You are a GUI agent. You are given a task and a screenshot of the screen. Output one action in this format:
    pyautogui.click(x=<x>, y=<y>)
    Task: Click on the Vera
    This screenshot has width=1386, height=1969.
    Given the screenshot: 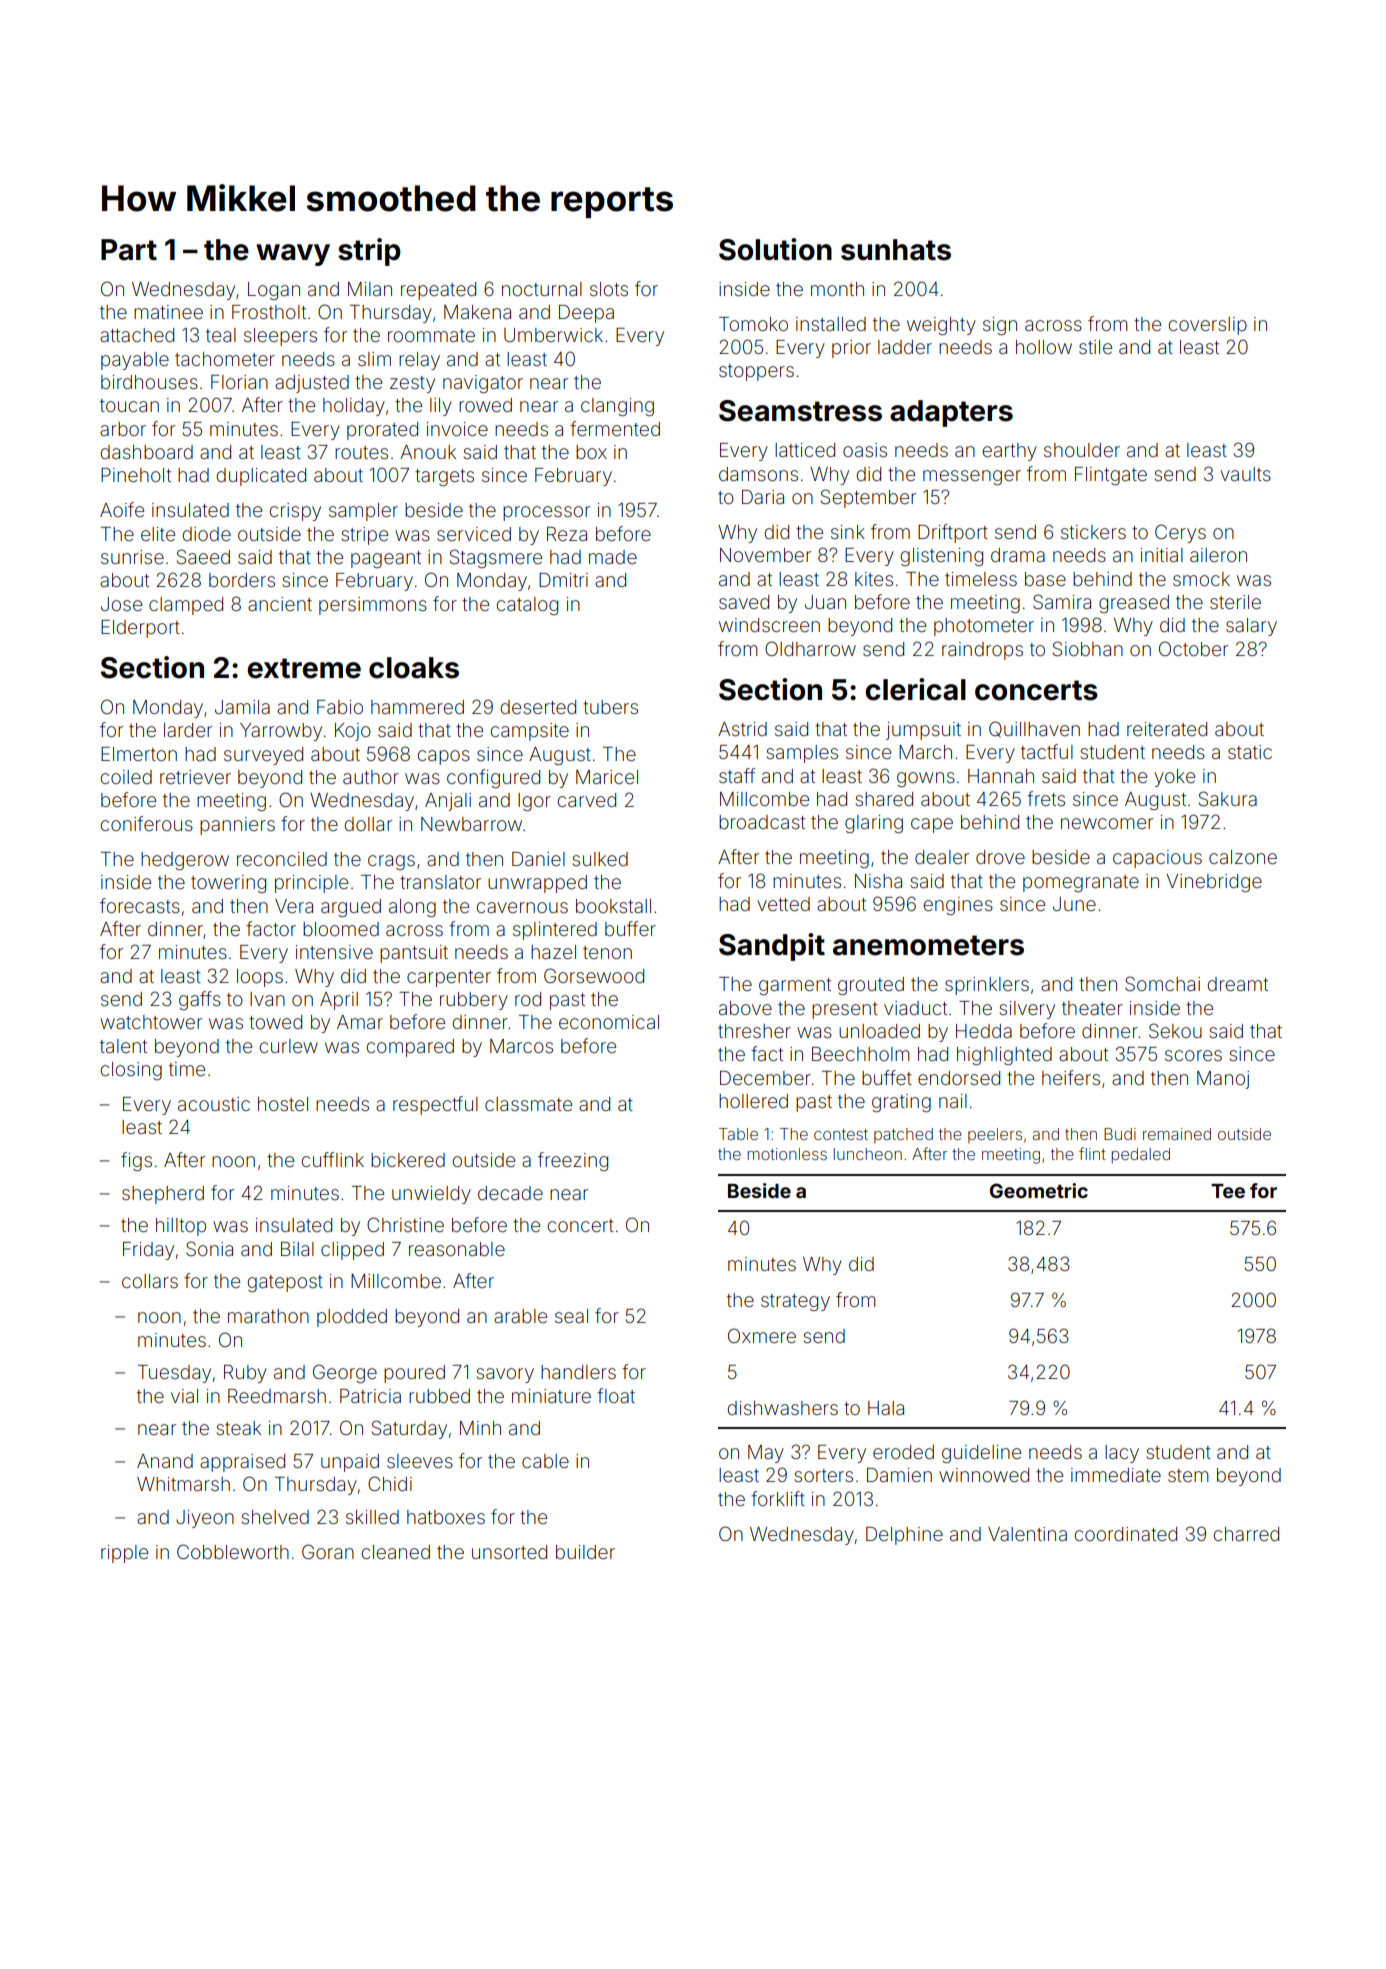 What is the action you would take?
    pyautogui.click(x=294, y=906)
